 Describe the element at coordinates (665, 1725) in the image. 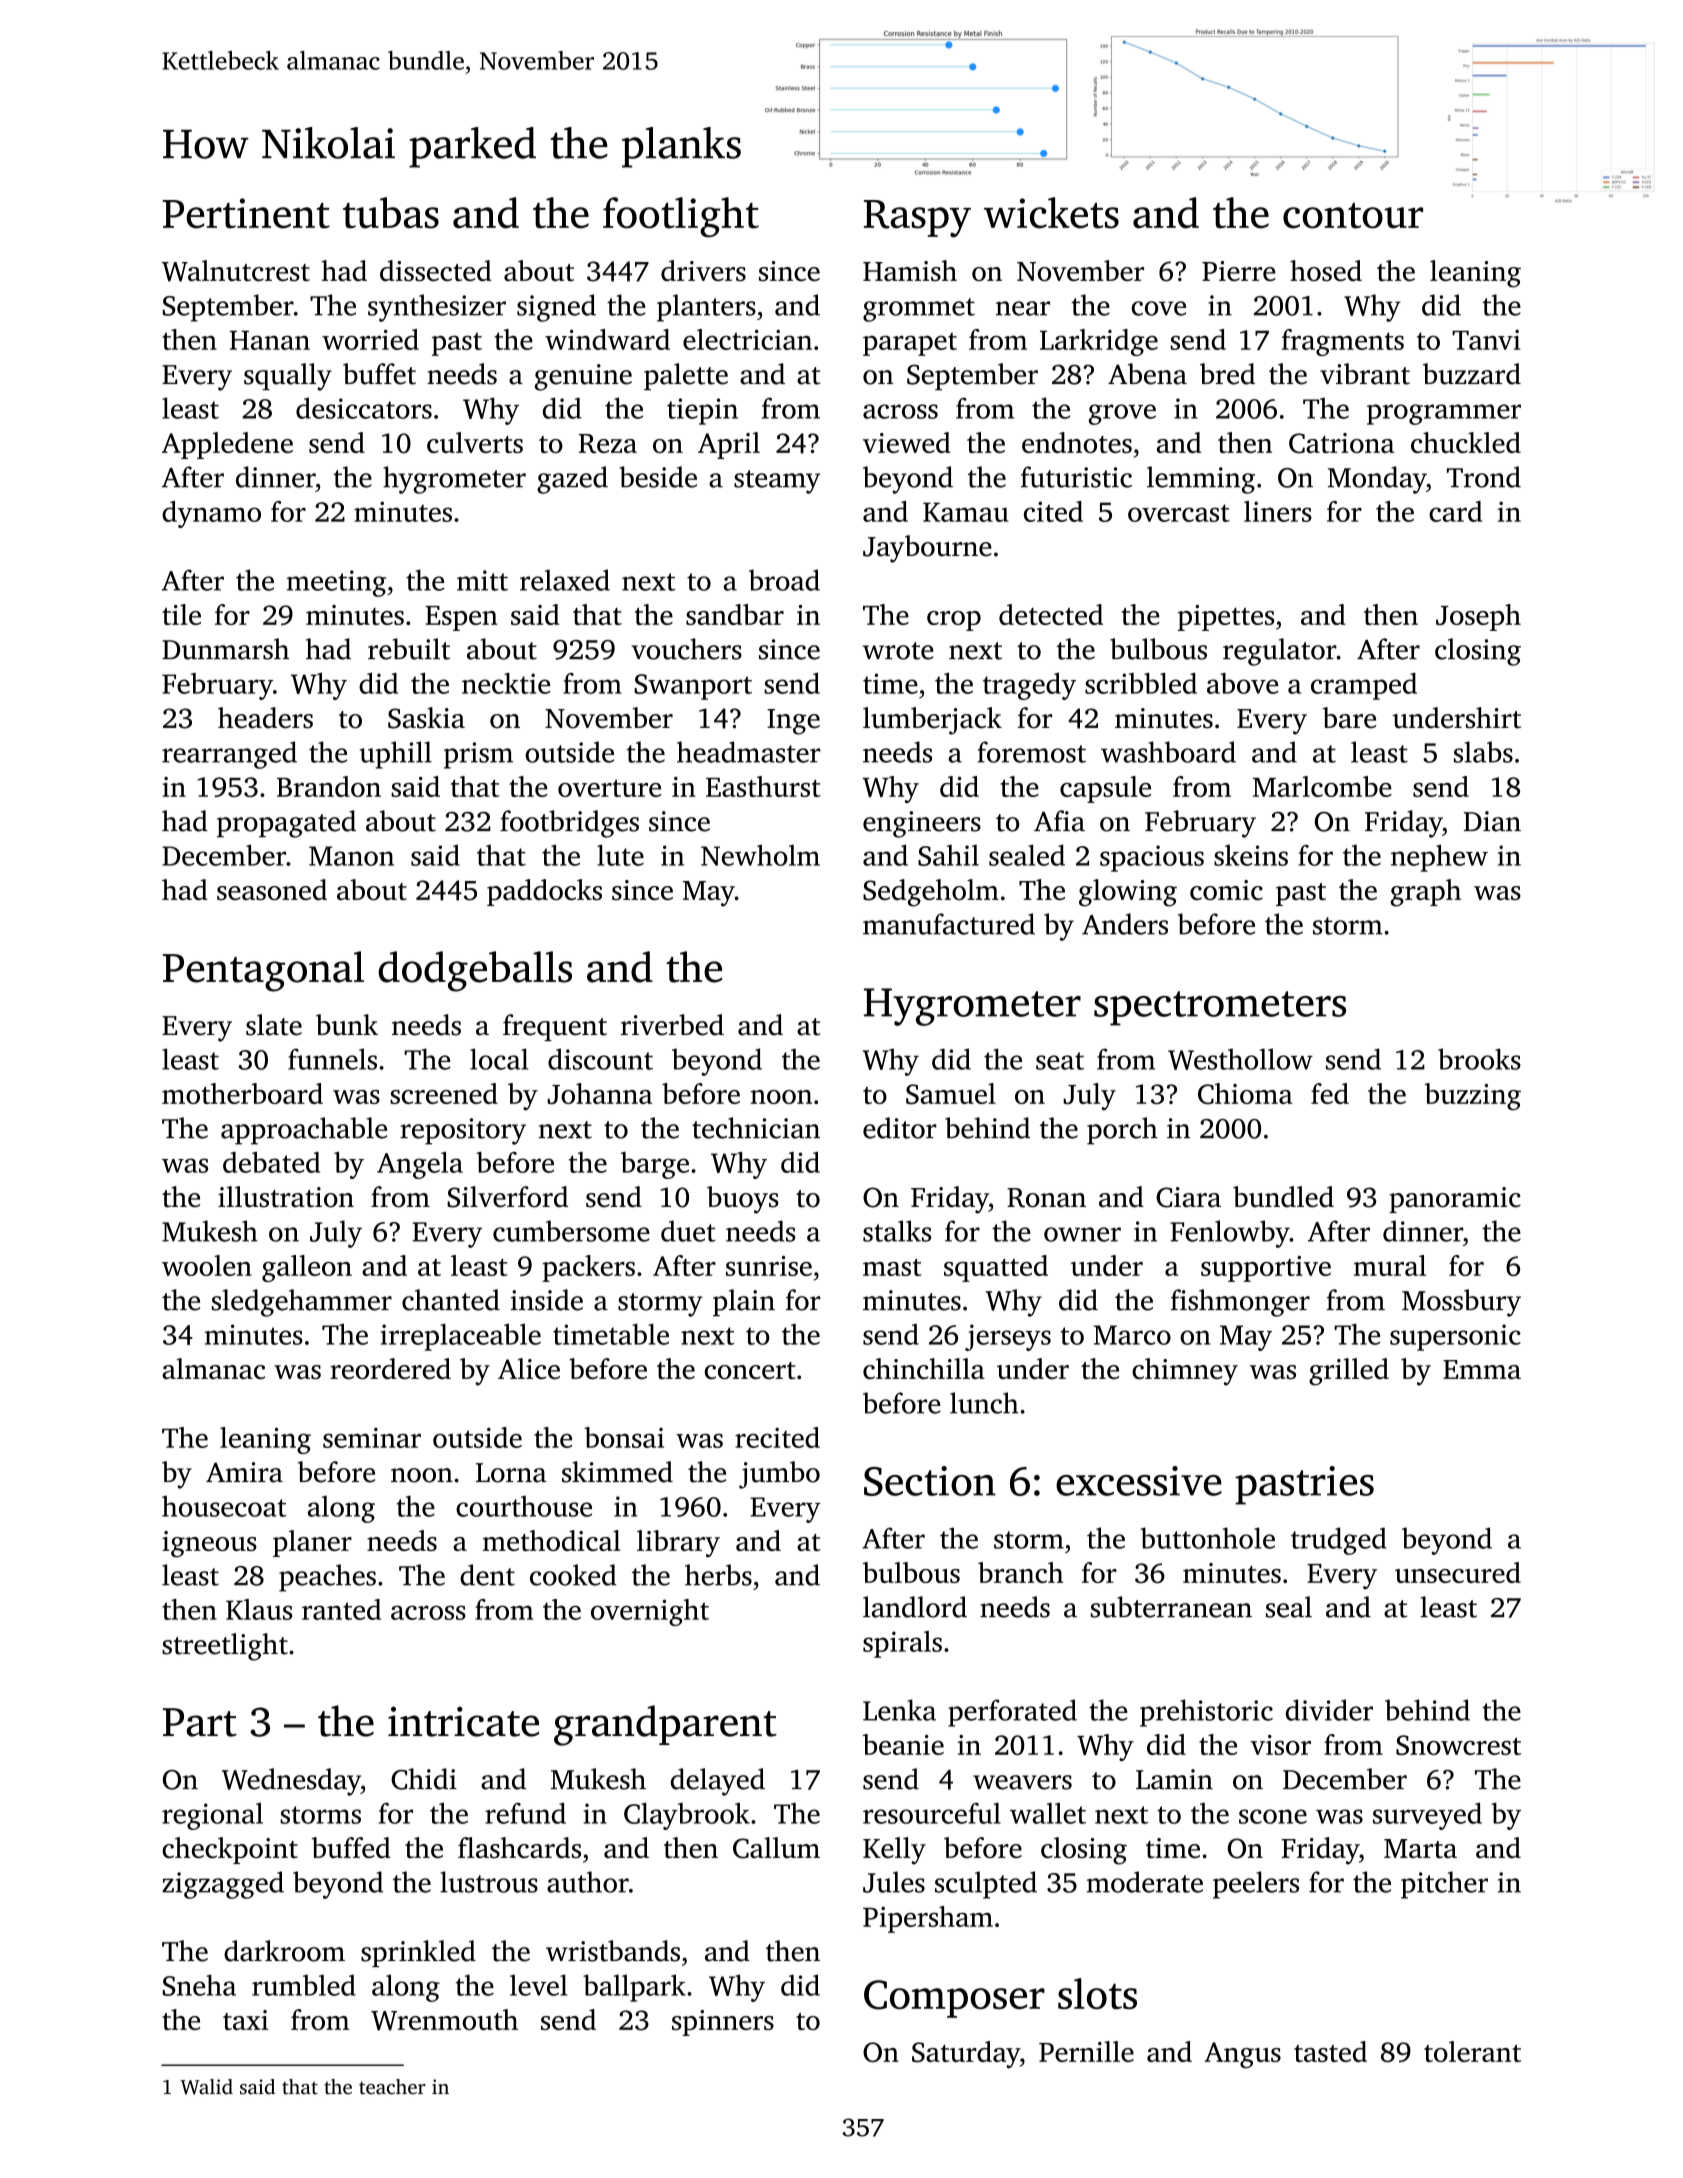

I see `grandparent` at that location.
